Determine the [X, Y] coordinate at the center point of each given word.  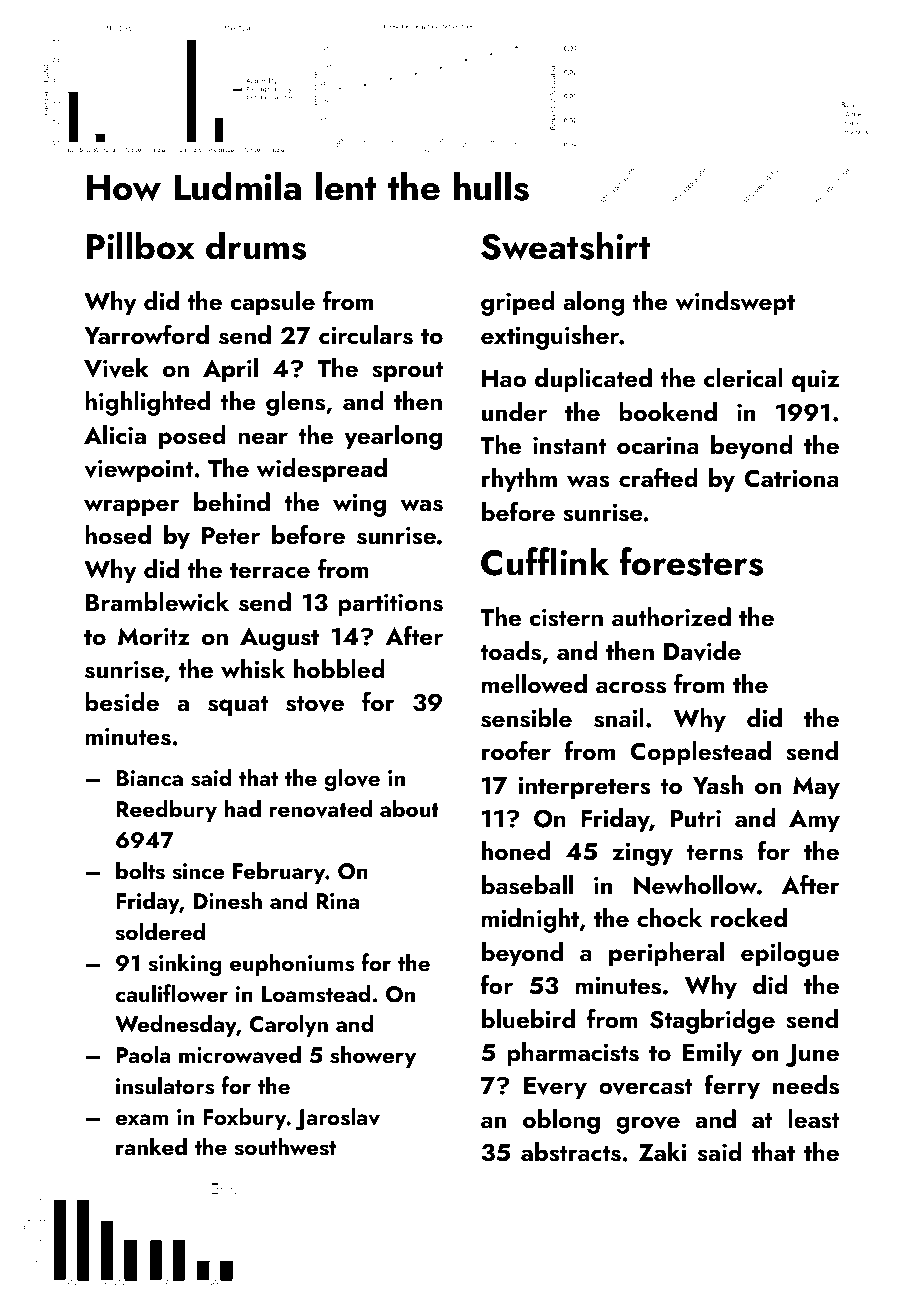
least [814, 1119]
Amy [814, 821]
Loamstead [316, 993]
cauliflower [171, 993]
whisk [253, 669]
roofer [516, 750]
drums [256, 245]
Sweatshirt [565, 245]
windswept [735, 303]
